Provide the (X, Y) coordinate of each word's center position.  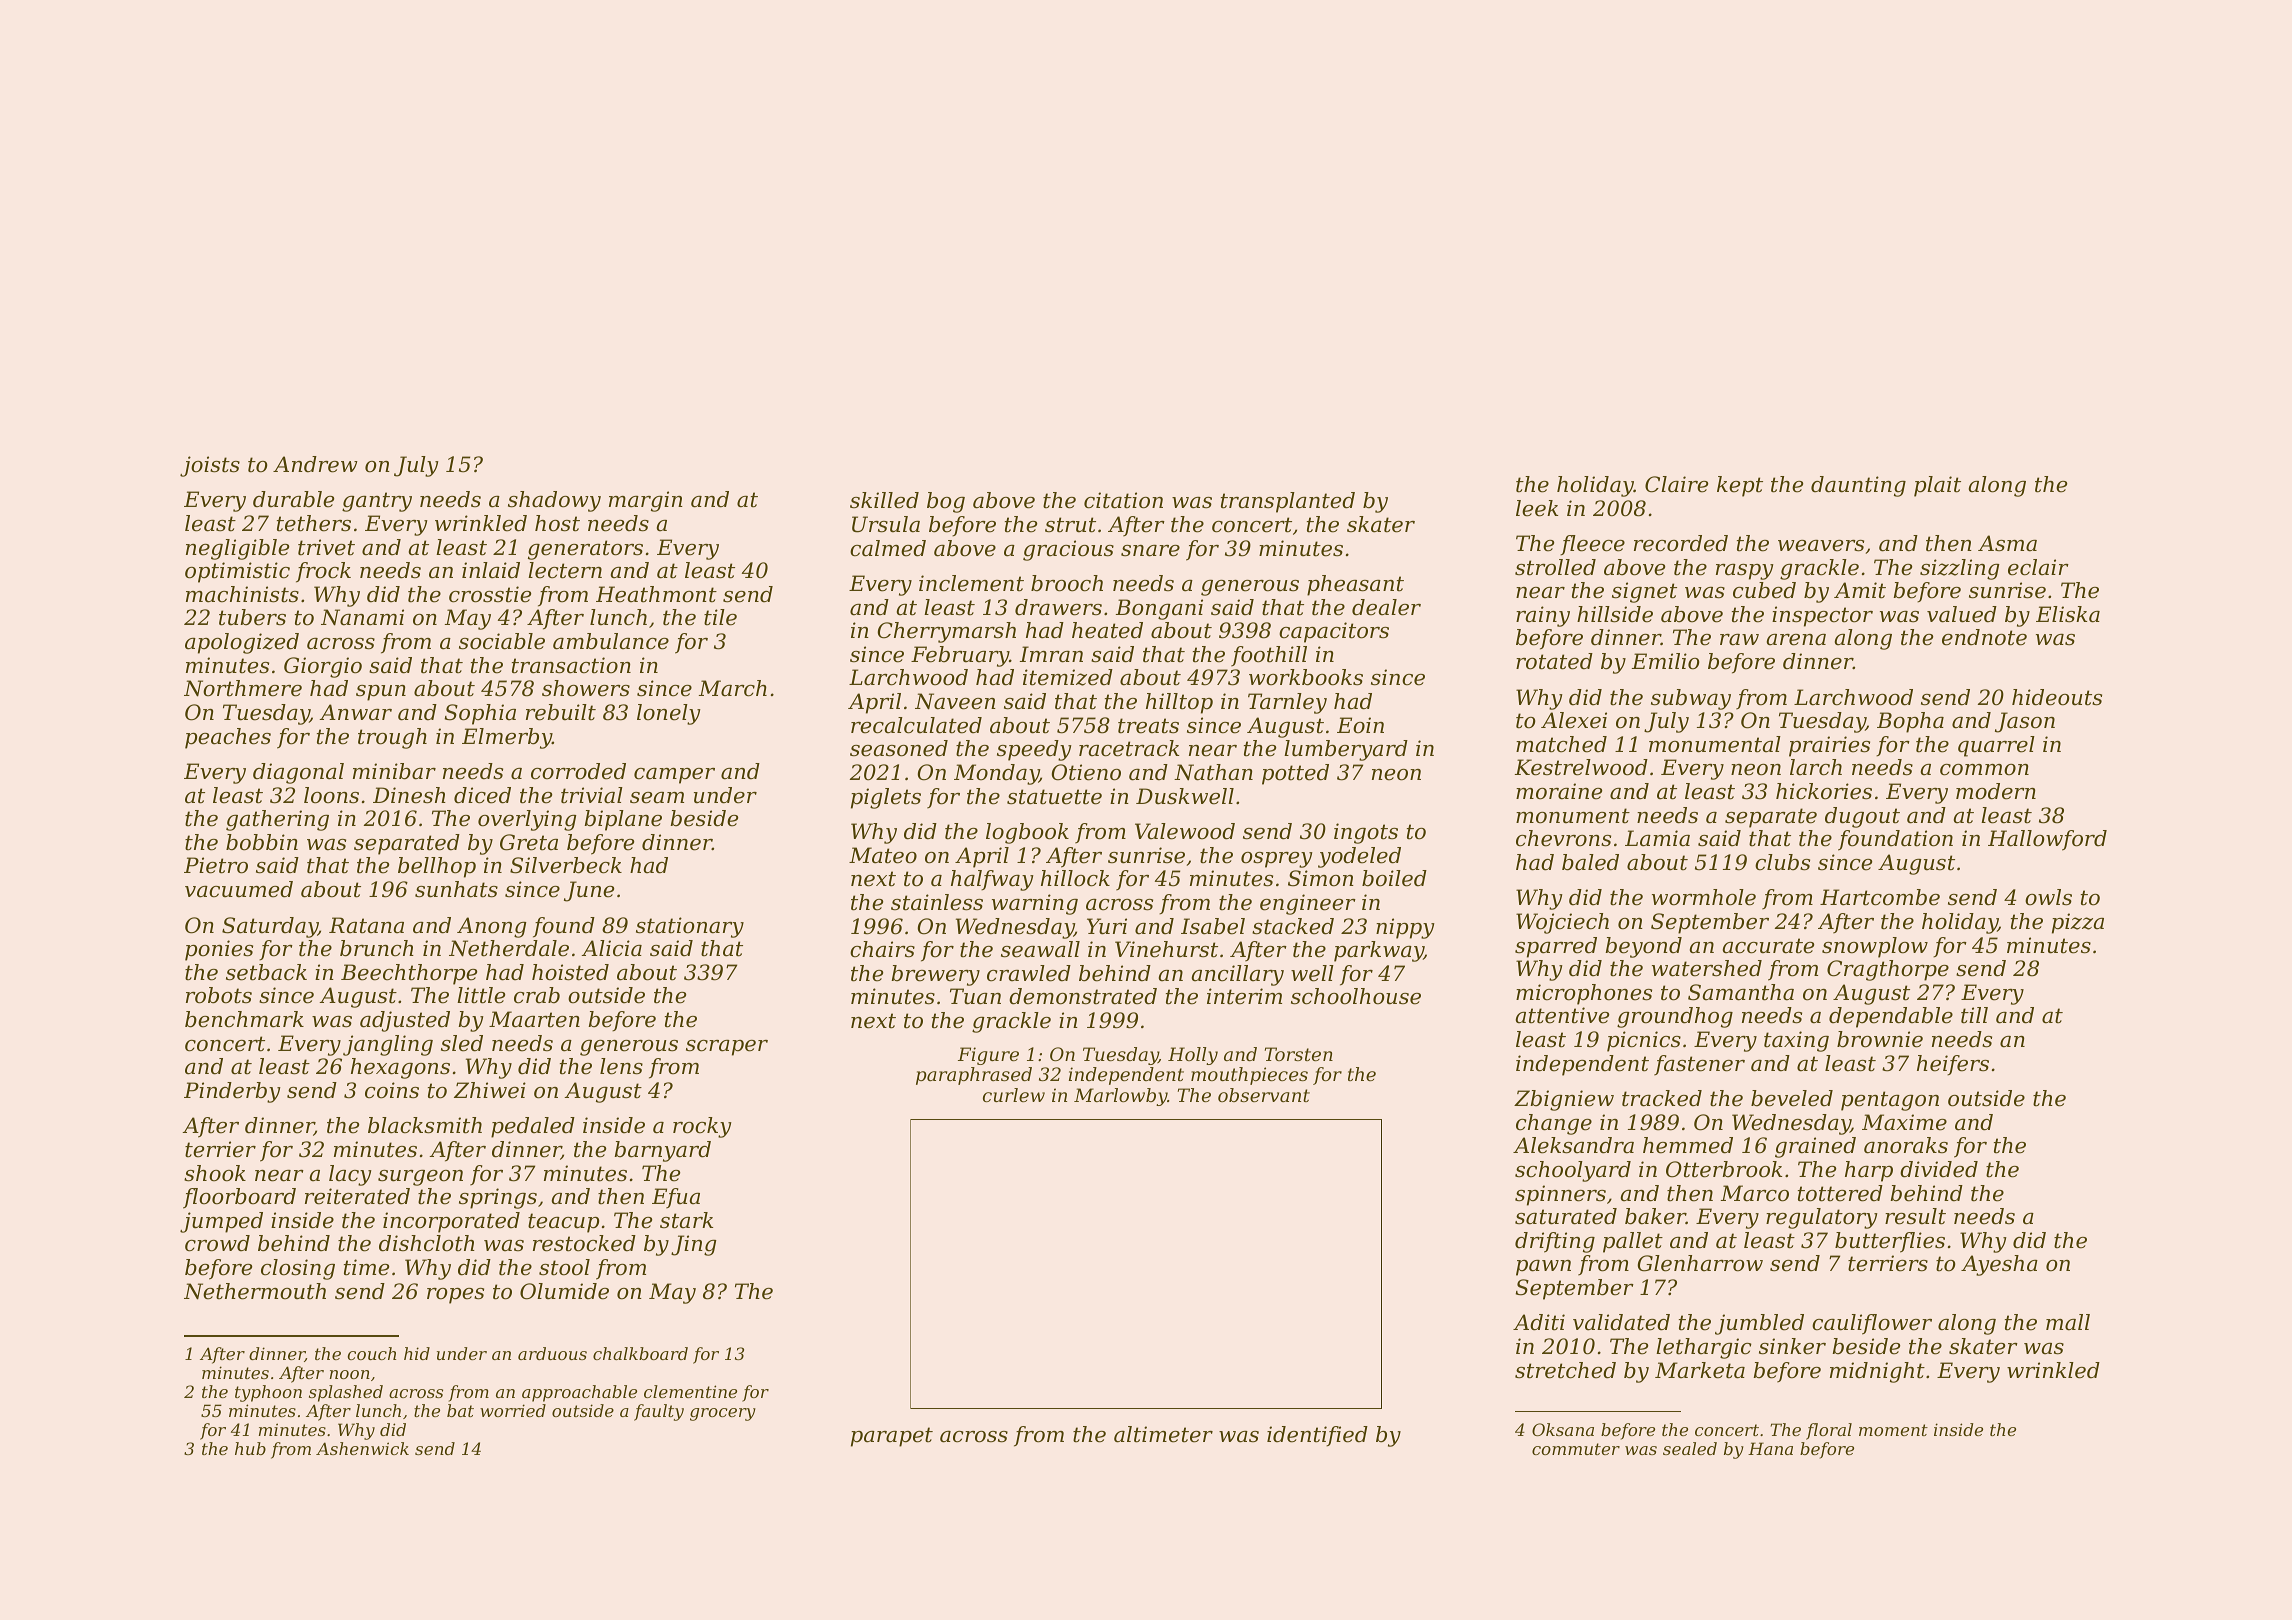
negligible (237, 549)
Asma (2007, 543)
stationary (690, 927)
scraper (727, 1048)
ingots (1366, 833)
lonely (669, 714)
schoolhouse (1356, 996)
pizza (2078, 923)
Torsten (1299, 1054)
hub (250, 1448)
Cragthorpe (1888, 970)
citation (1123, 500)
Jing (694, 1245)
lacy (350, 1175)
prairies (1829, 746)
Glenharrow (1700, 1263)
